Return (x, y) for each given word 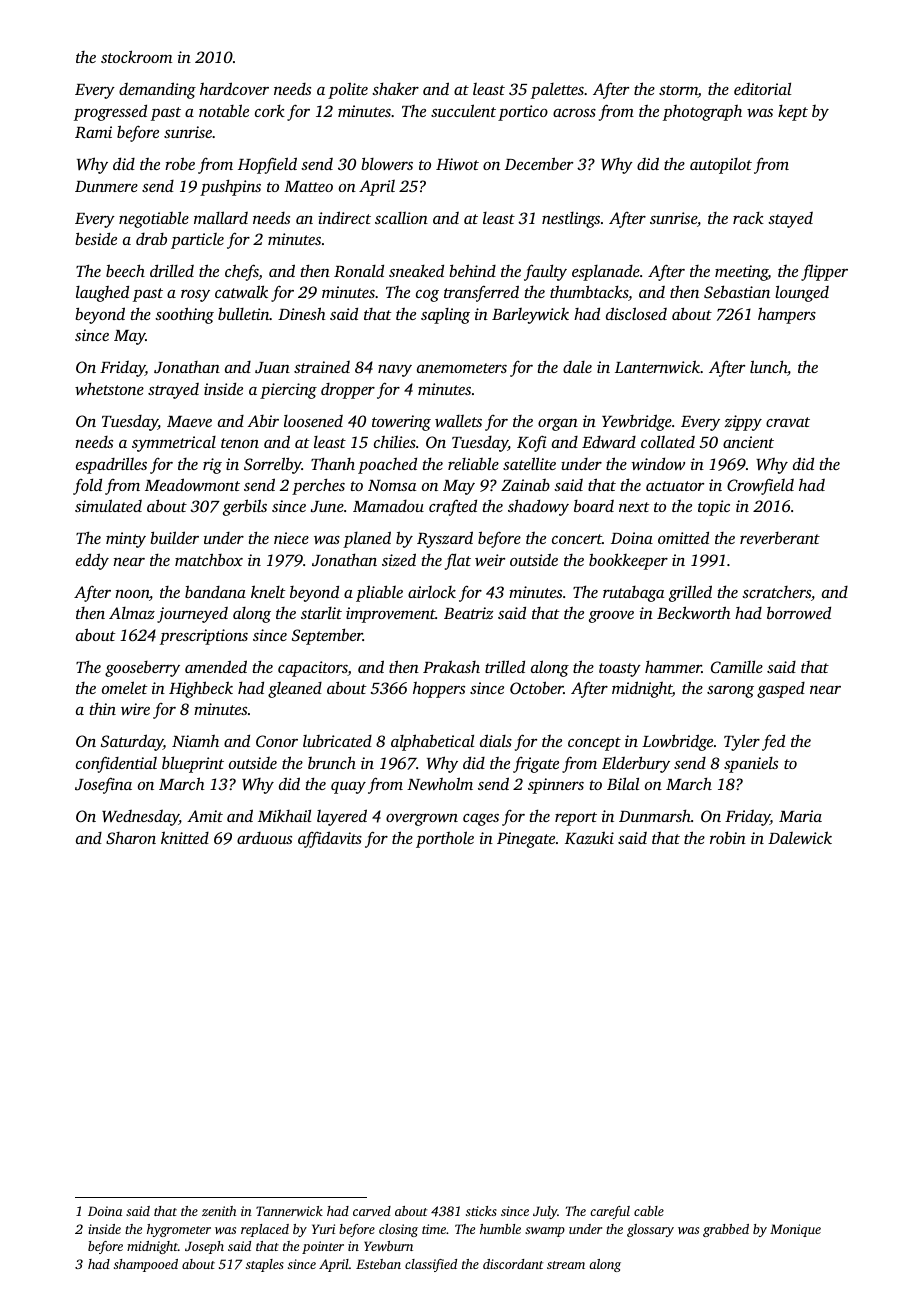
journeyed (192, 615)
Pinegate (526, 840)
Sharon (131, 838)
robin (728, 837)
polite (348, 90)
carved (372, 1211)
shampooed (146, 1265)
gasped (781, 690)
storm (678, 91)
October (537, 687)
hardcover (234, 88)
